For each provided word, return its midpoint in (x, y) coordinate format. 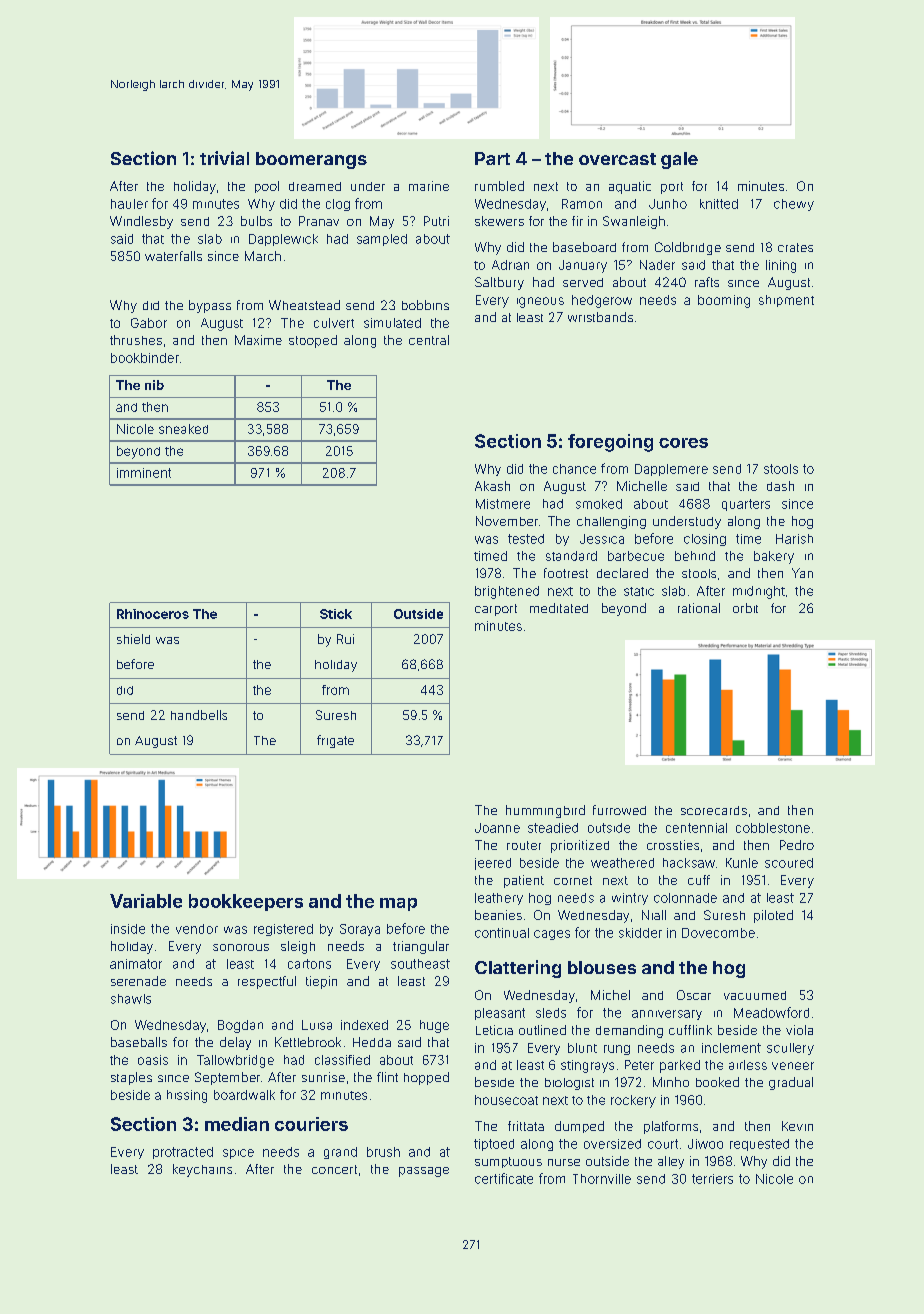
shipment (786, 301)
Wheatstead (304, 305)
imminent (144, 473)
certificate (504, 1178)
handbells (199, 715)
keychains (202, 1170)
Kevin (797, 1126)
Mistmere (503, 504)
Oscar (694, 995)
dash (780, 486)
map (398, 904)
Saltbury (499, 283)
